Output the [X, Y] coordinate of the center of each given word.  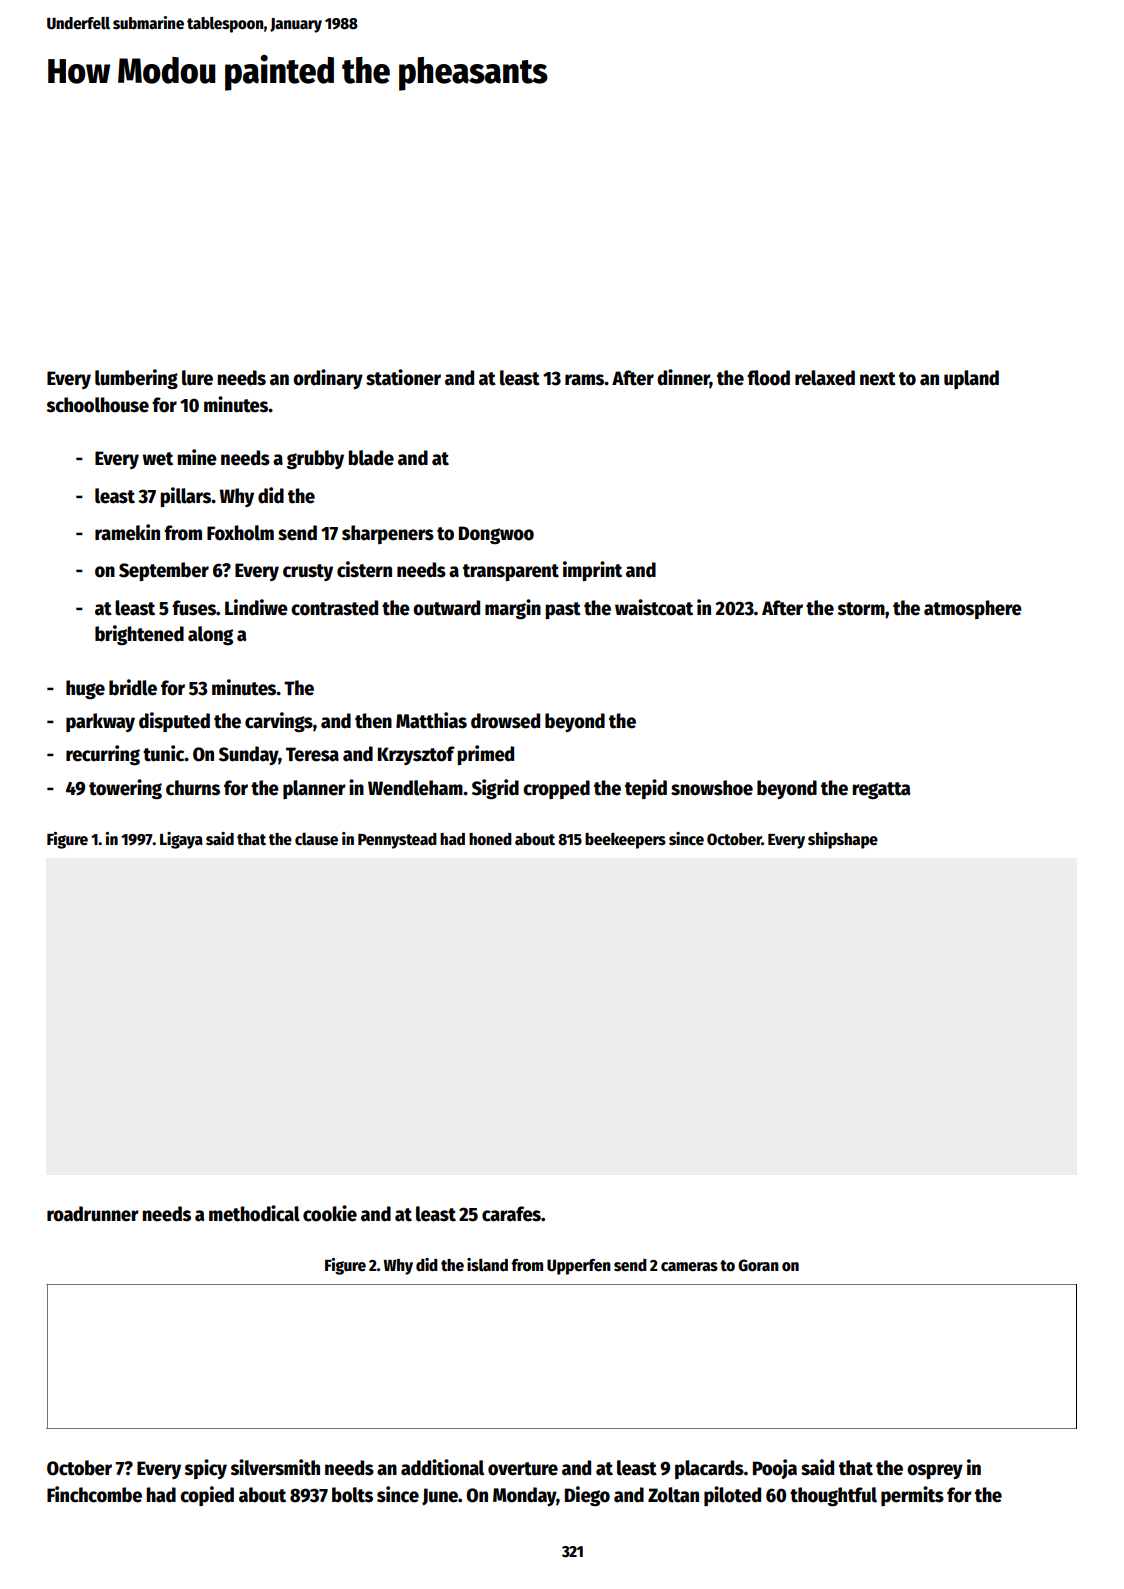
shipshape [843, 840]
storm [861, 609]
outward [446, 608]
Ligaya [181, 840]
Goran [758, 1265]
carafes [511, 1214]
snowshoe [712, 788]
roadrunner [93, 1214]
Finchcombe [94, 1494]
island [487, 1264]
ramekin [127, 532]
